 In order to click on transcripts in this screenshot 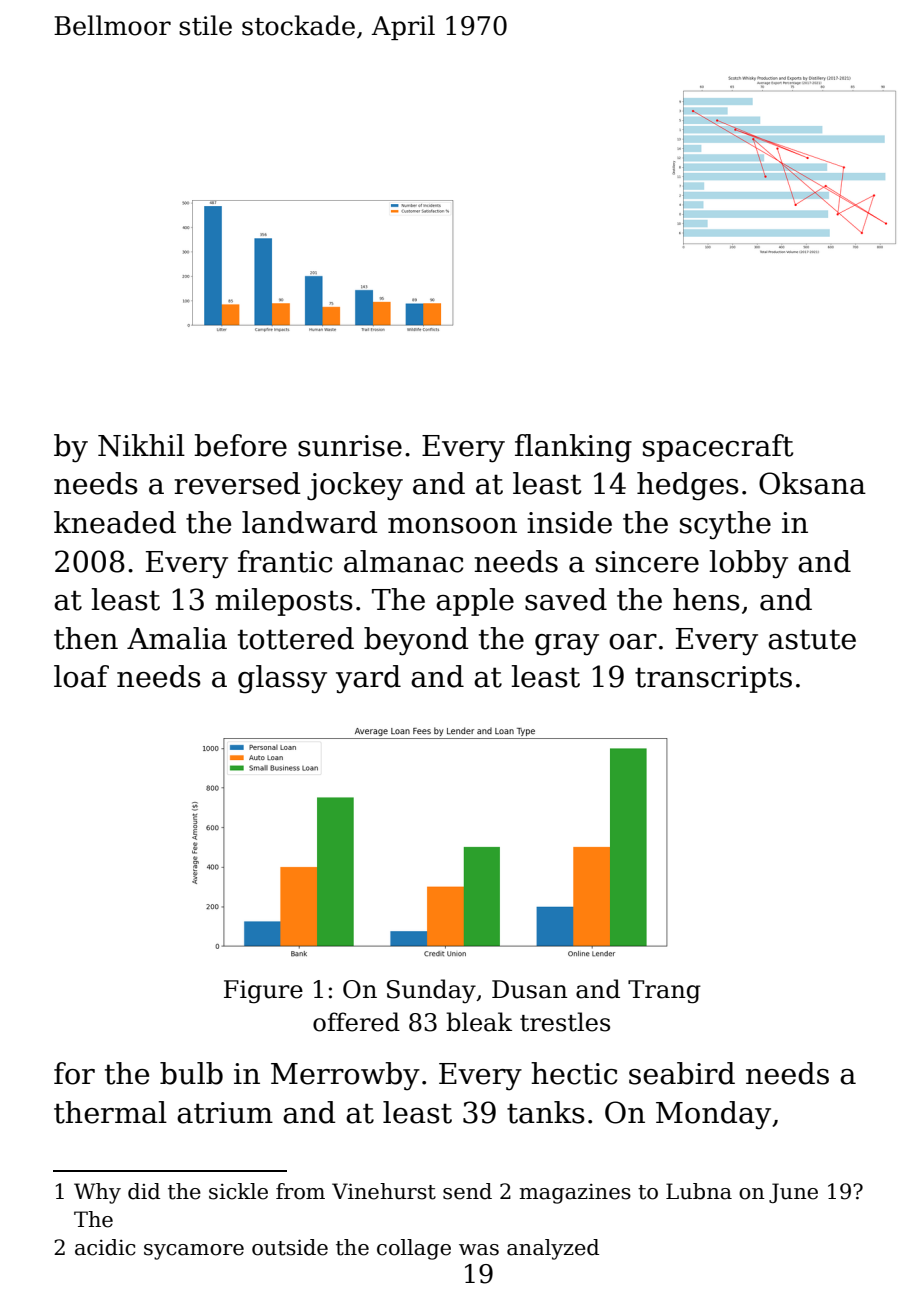, I will do `click(713, 679)`.
